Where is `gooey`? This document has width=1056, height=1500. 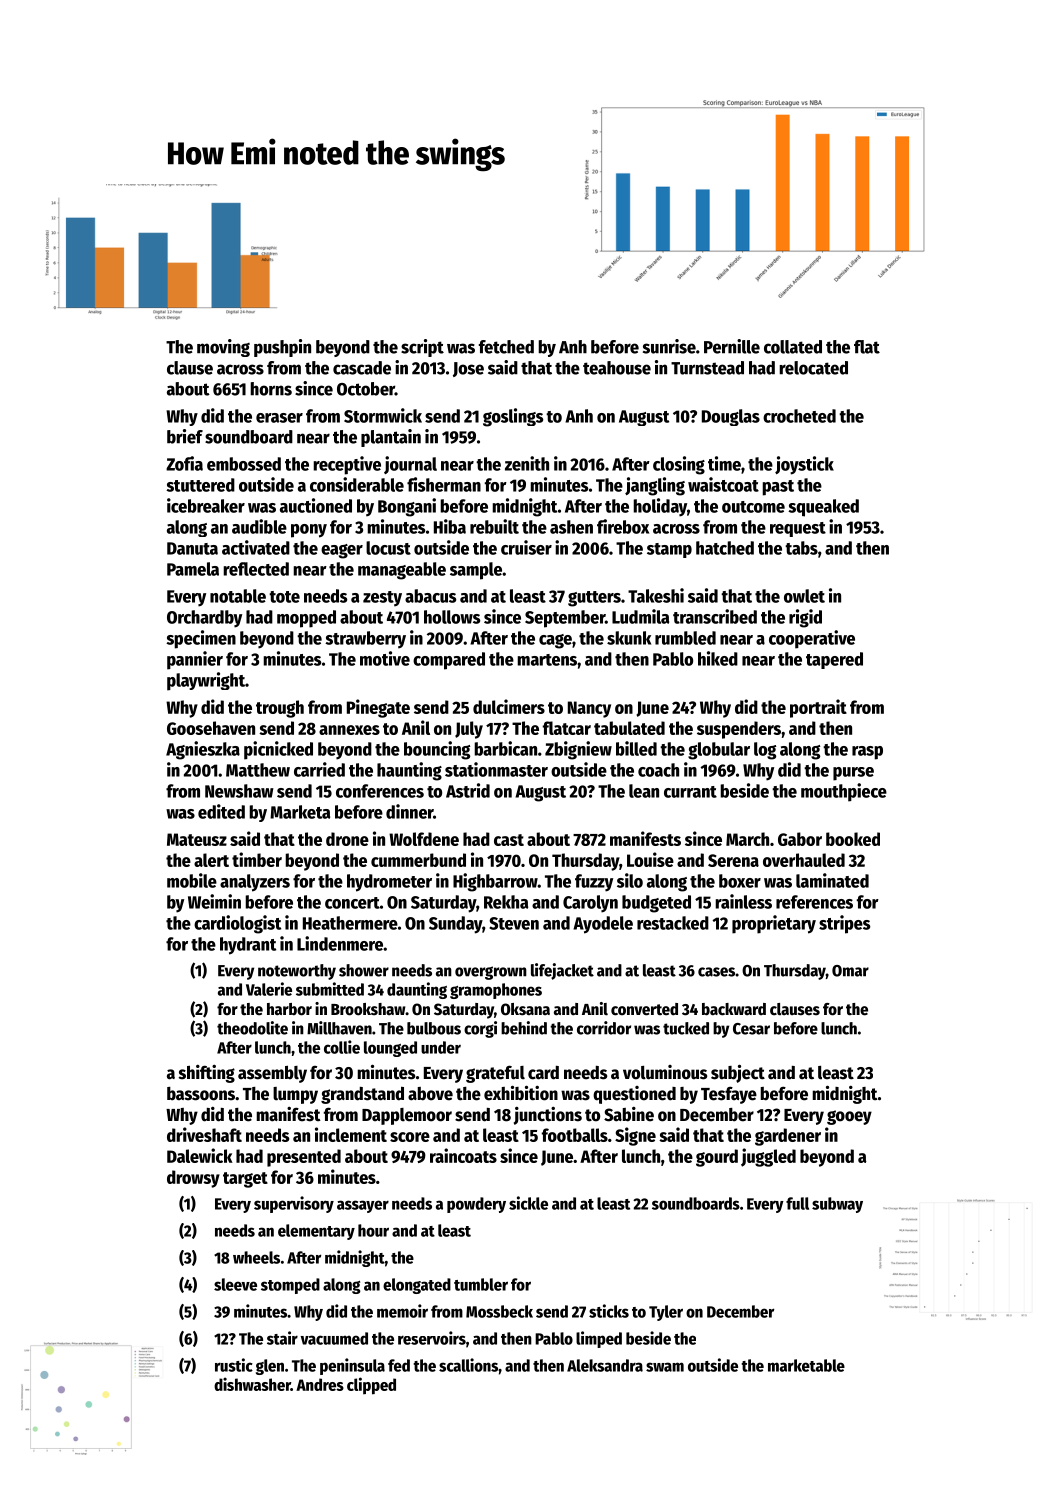 gooey is located at coordinates (849, 1117).
